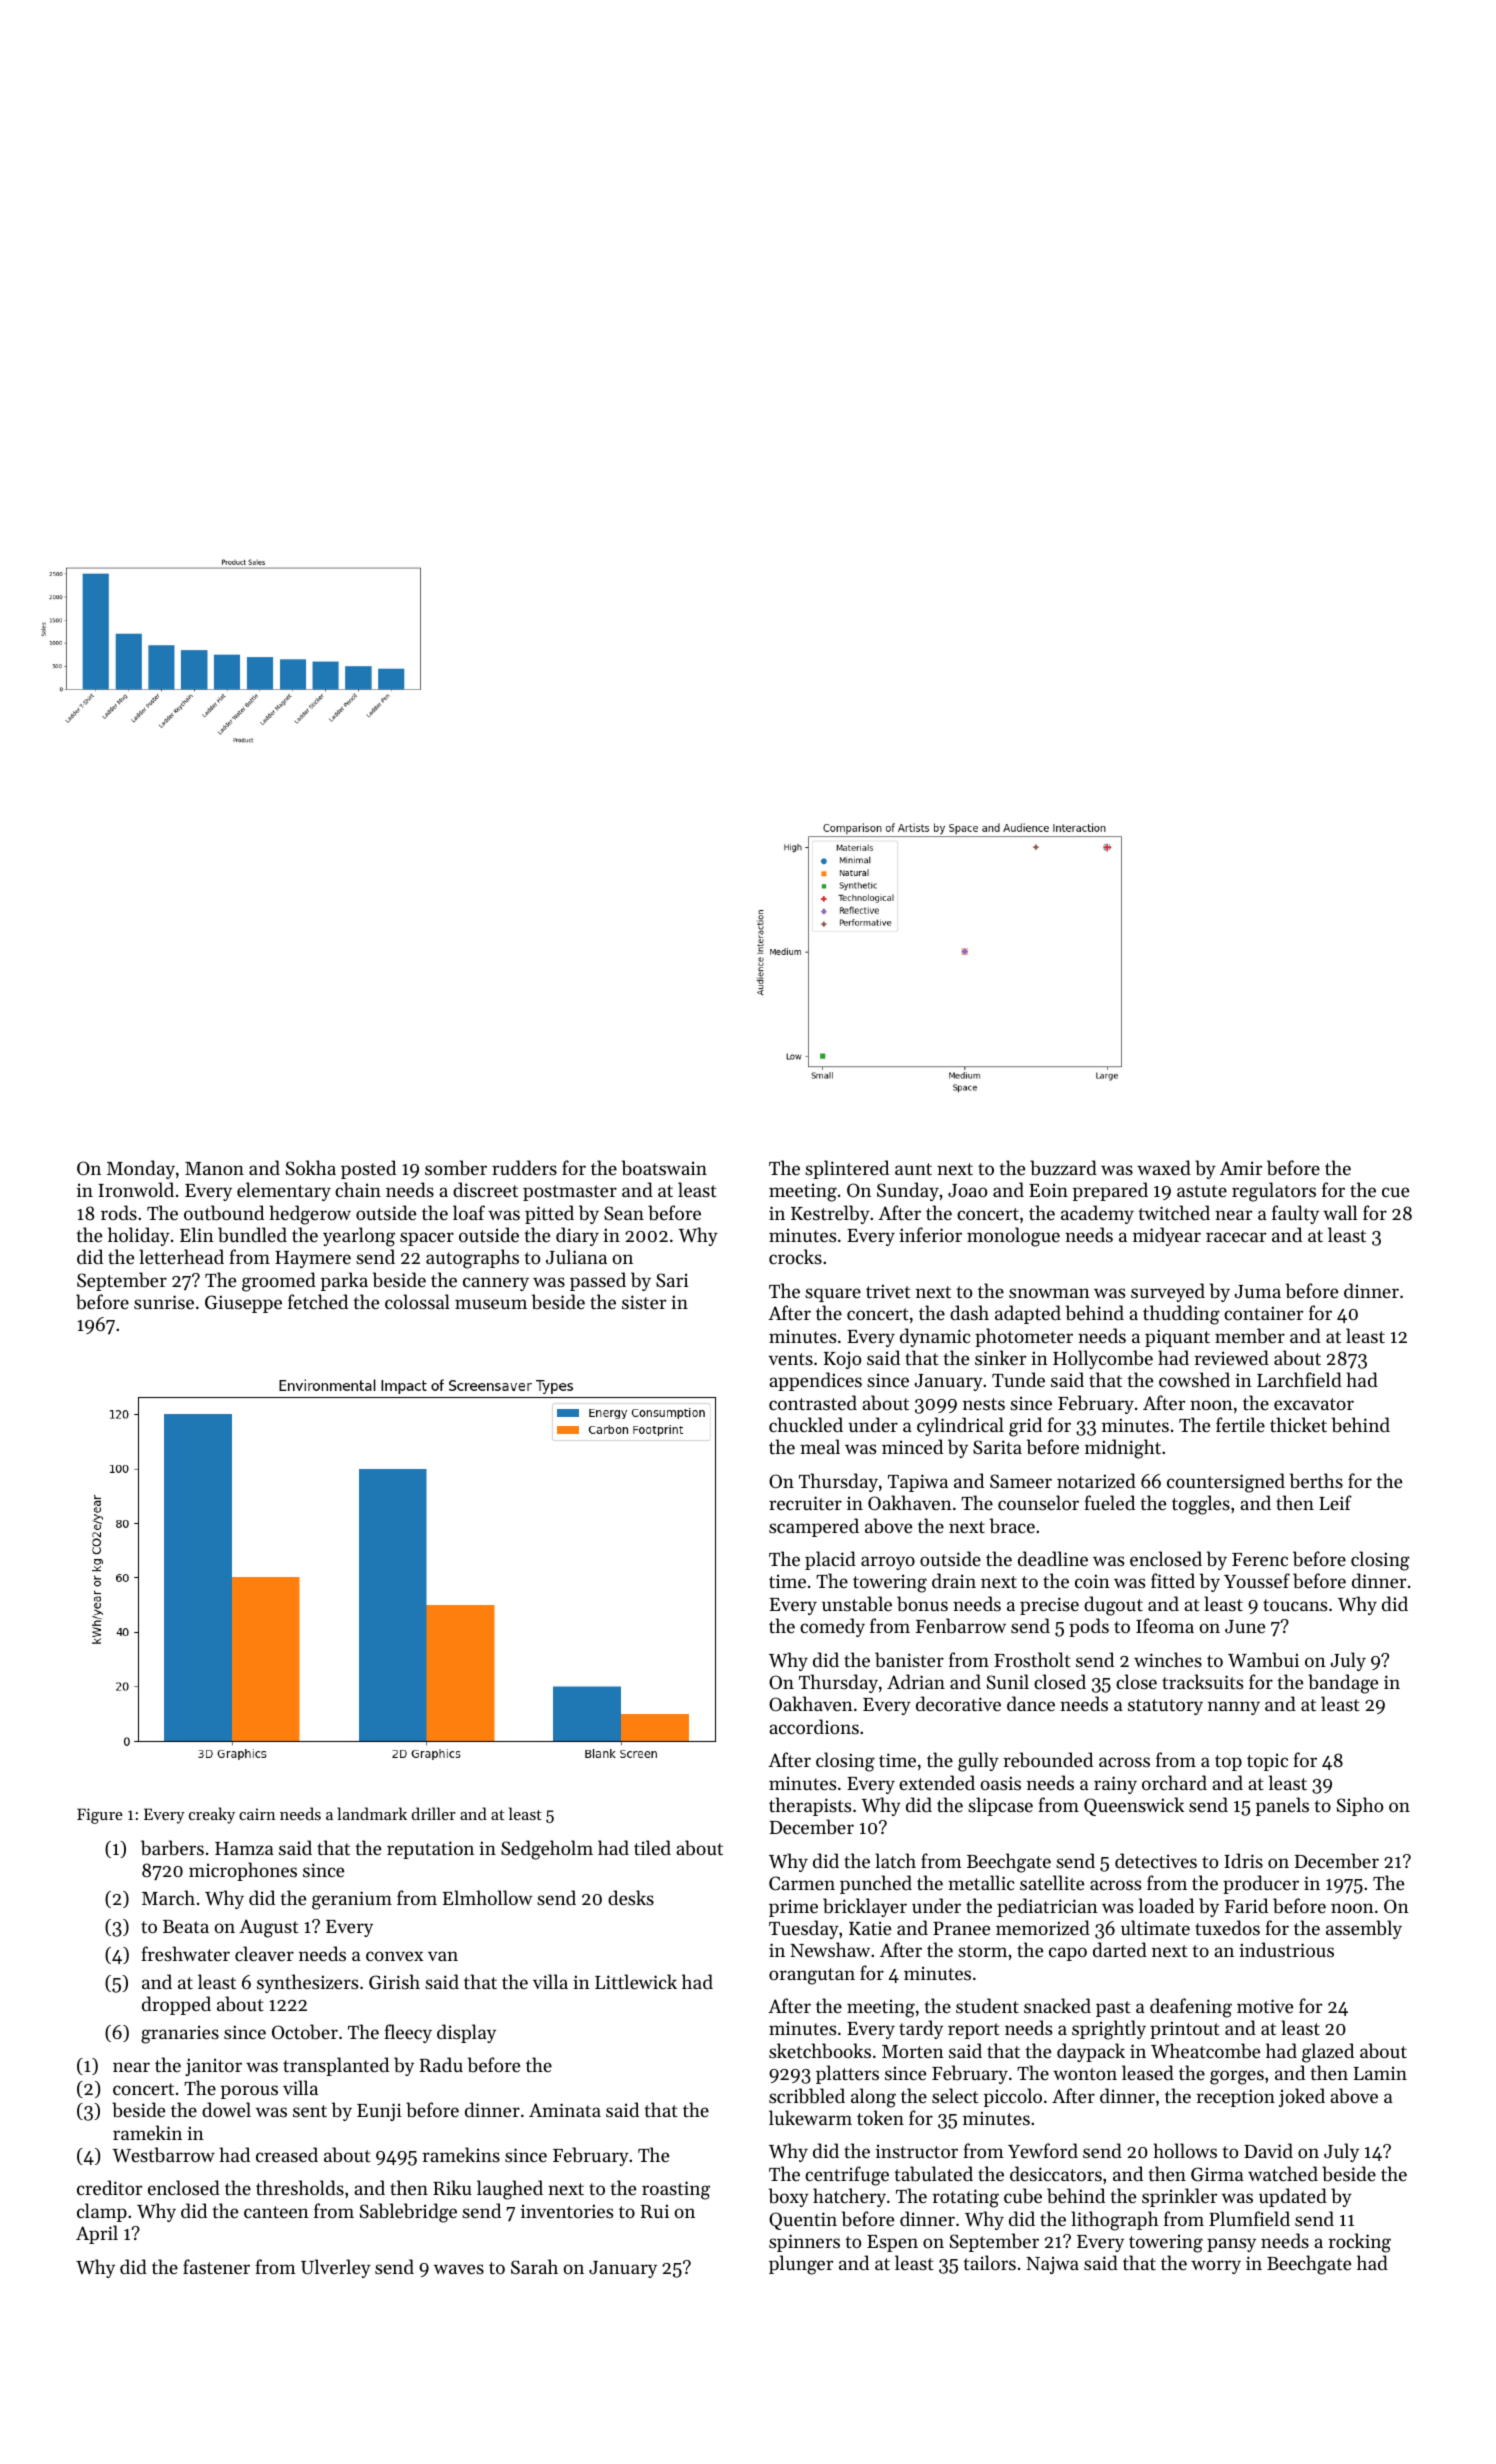  I want to click on postmaster, so click(570, 1193).
